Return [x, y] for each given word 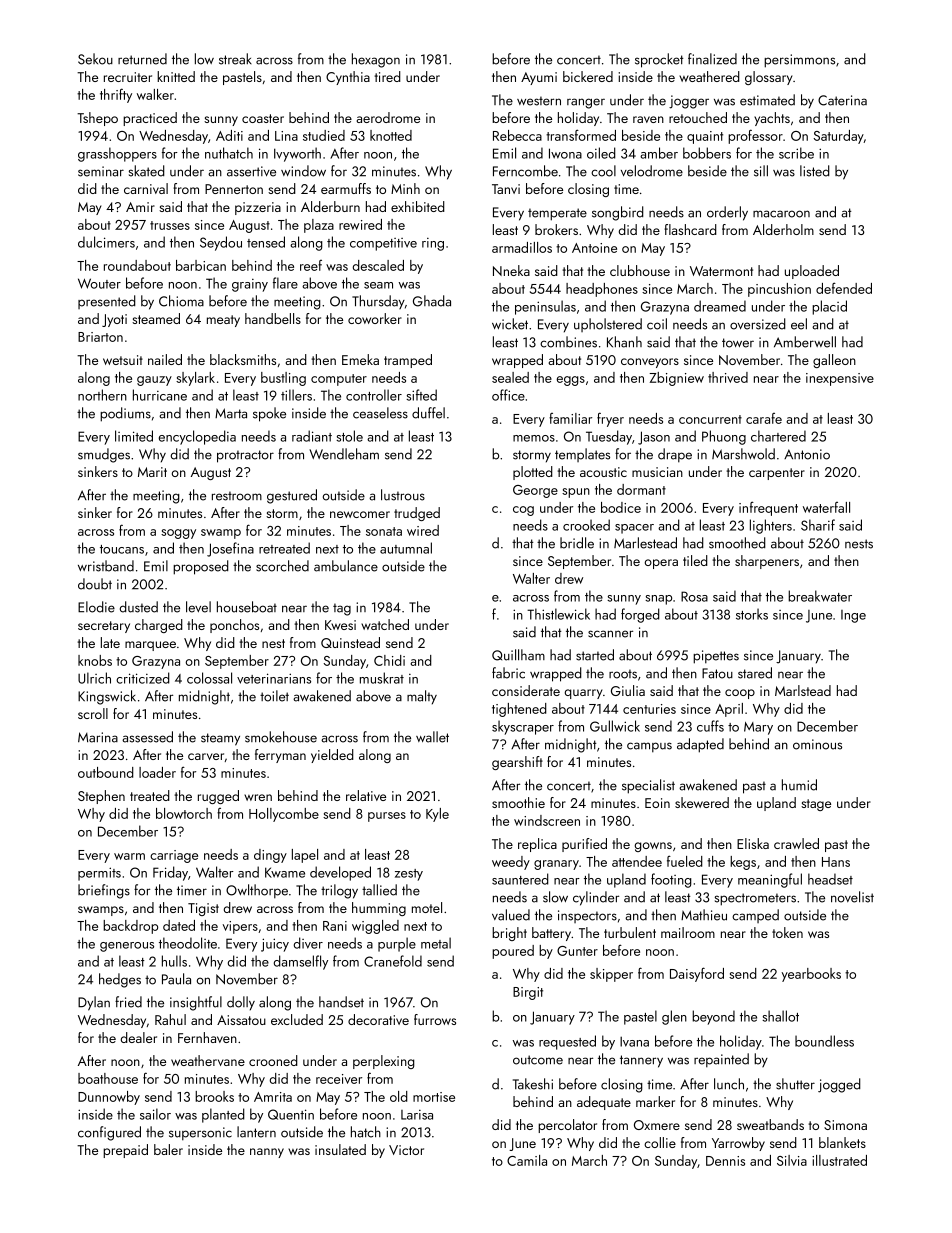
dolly [241, 1003]
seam [378, 285]
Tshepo [97, 119]
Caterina [842, 100]
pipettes [716, 657]
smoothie [518, 802]
